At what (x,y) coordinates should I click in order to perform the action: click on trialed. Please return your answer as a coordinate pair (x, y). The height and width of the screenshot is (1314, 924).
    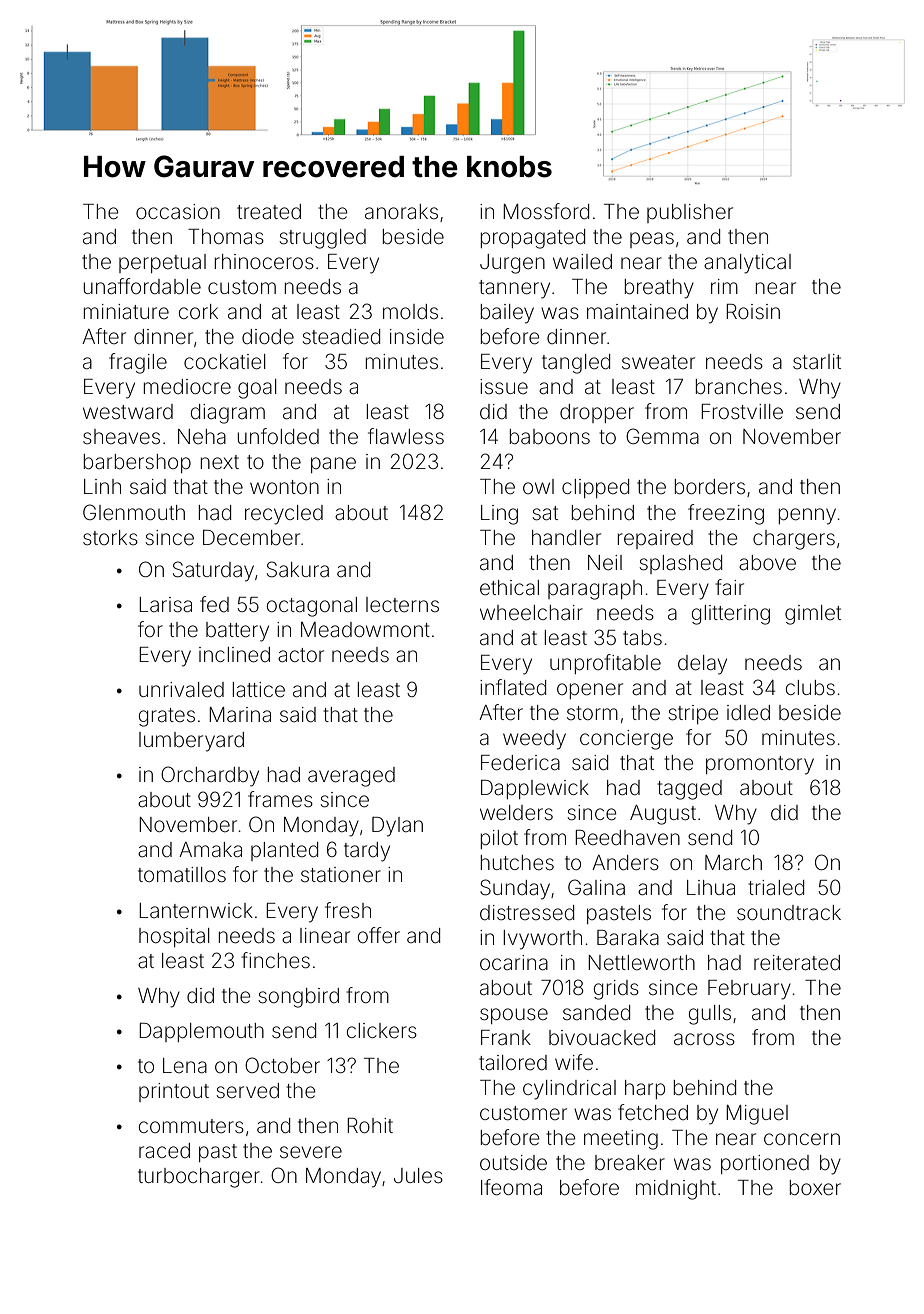
    Looking at the image, I should click on (776, 887).
